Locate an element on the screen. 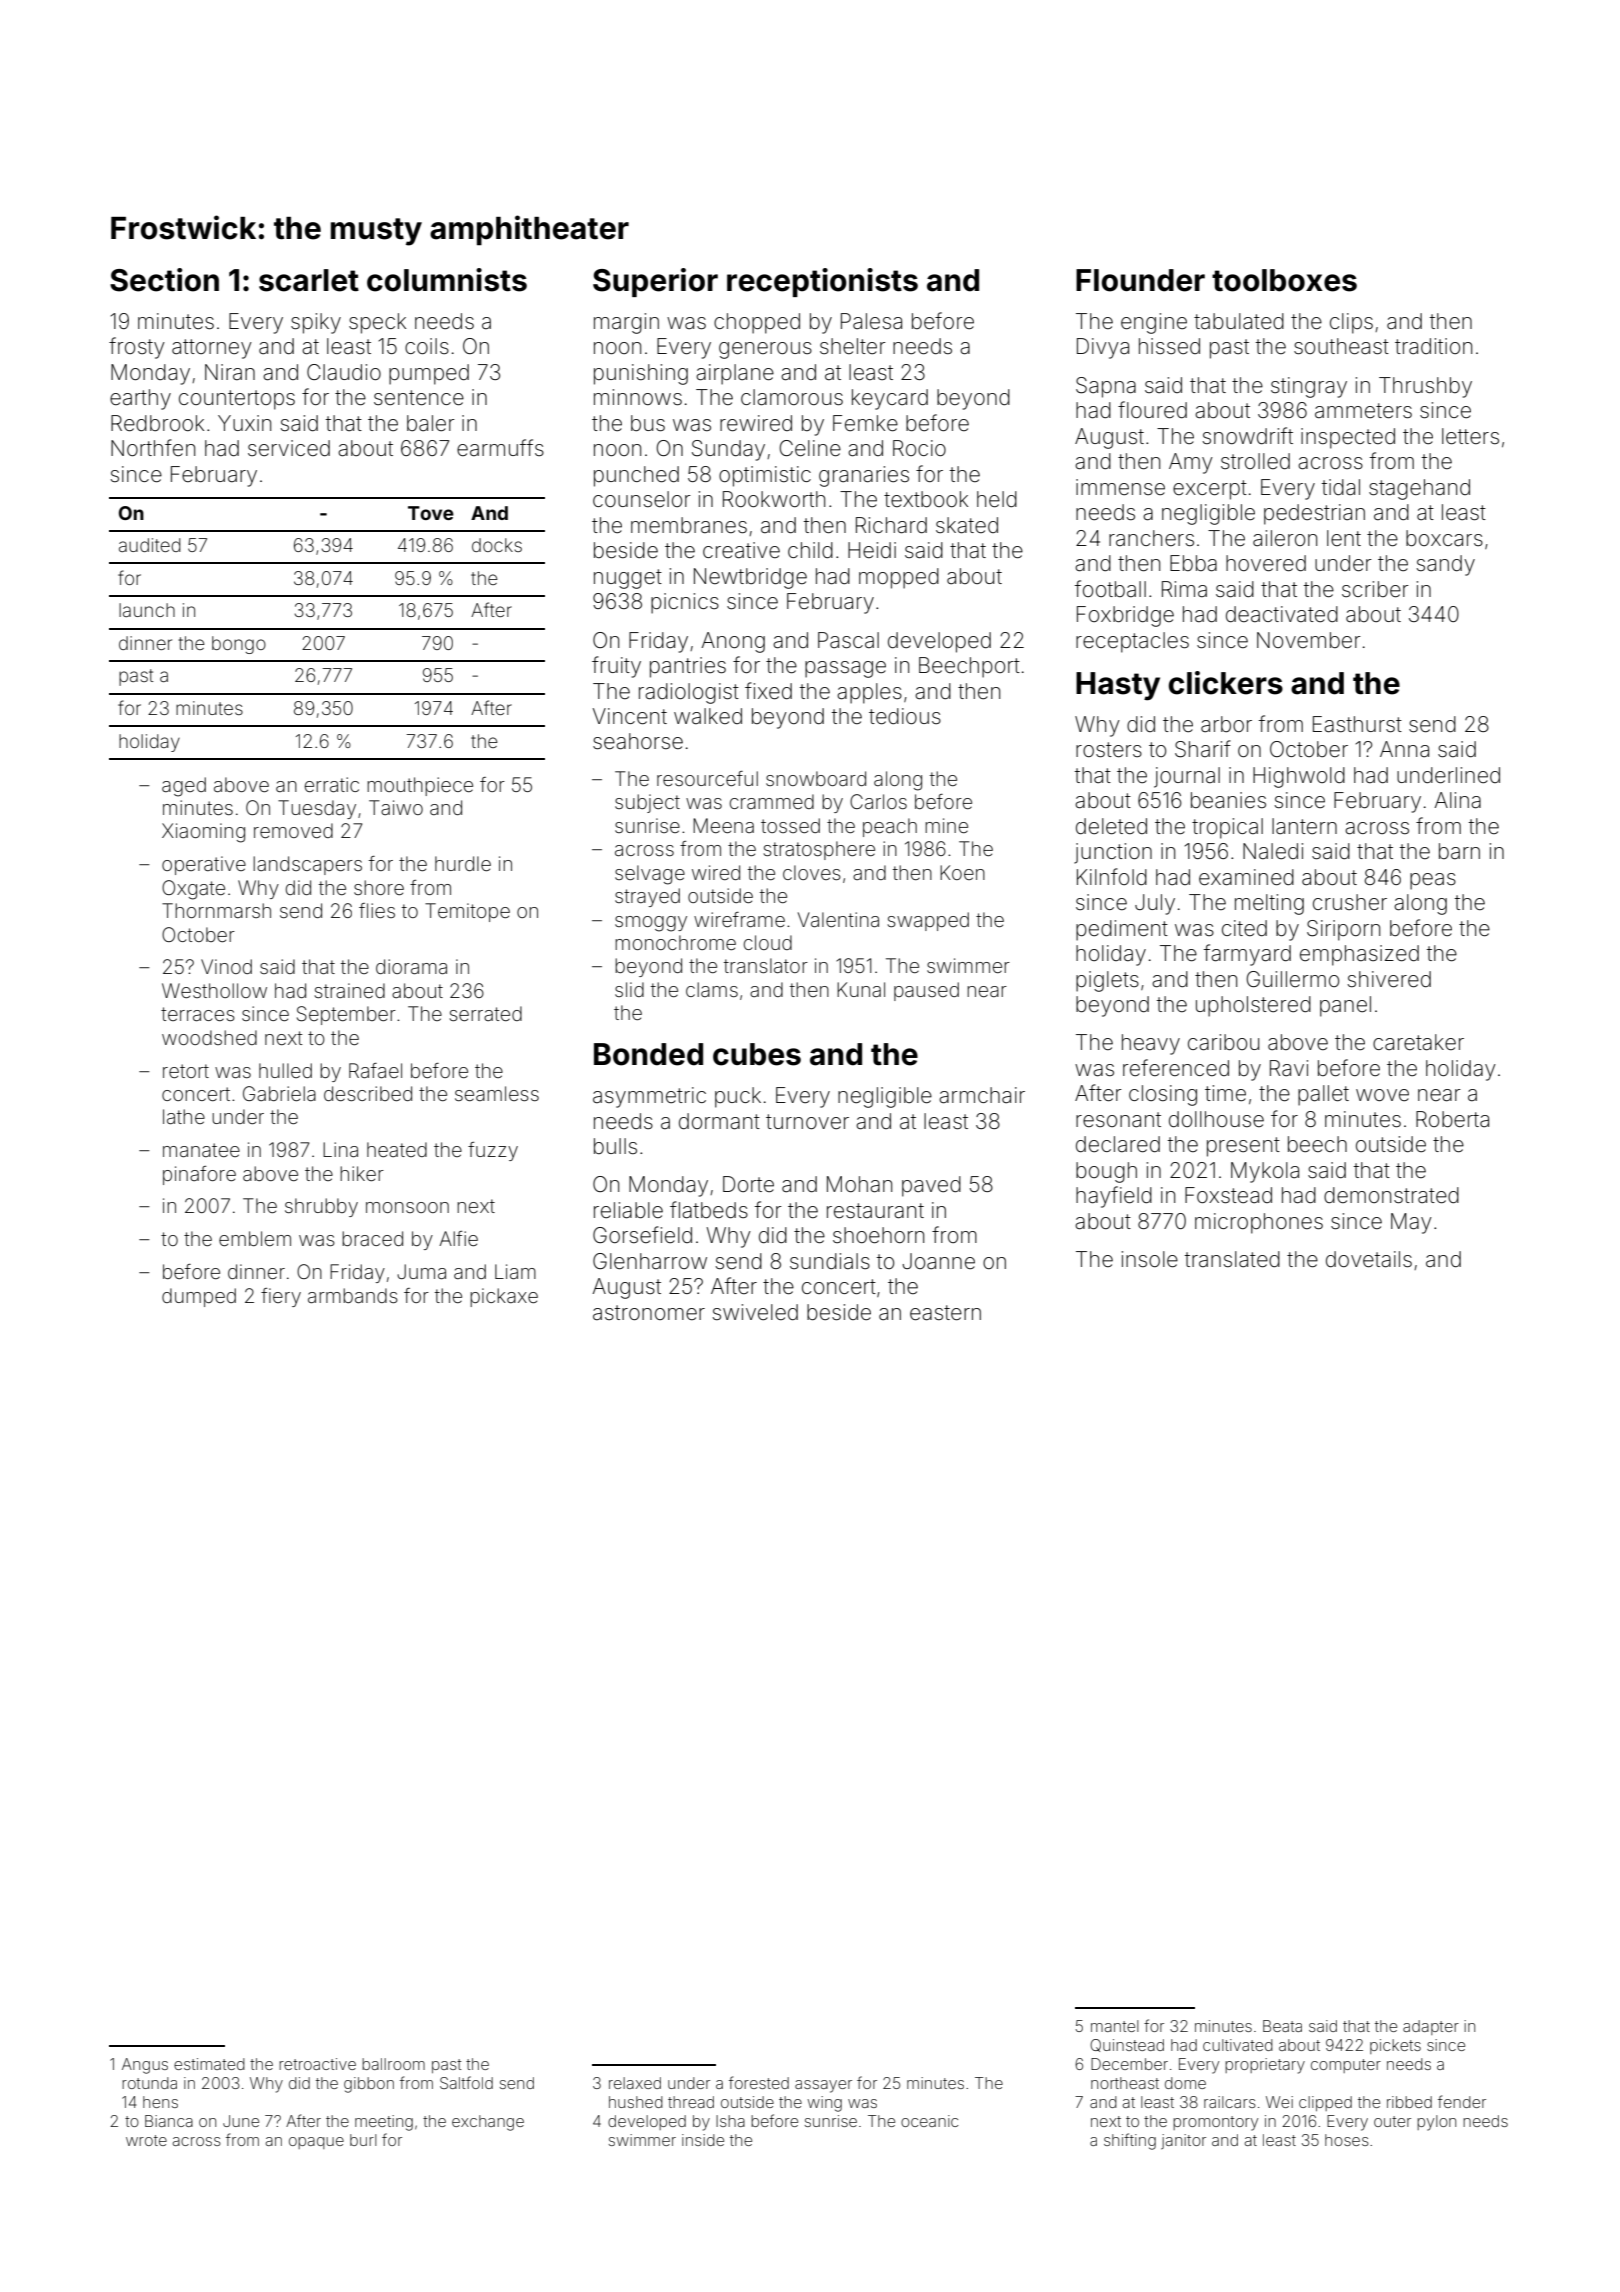 This screenshot has height=2292, width=1620. shelter is located at coordinates (853, 346).
